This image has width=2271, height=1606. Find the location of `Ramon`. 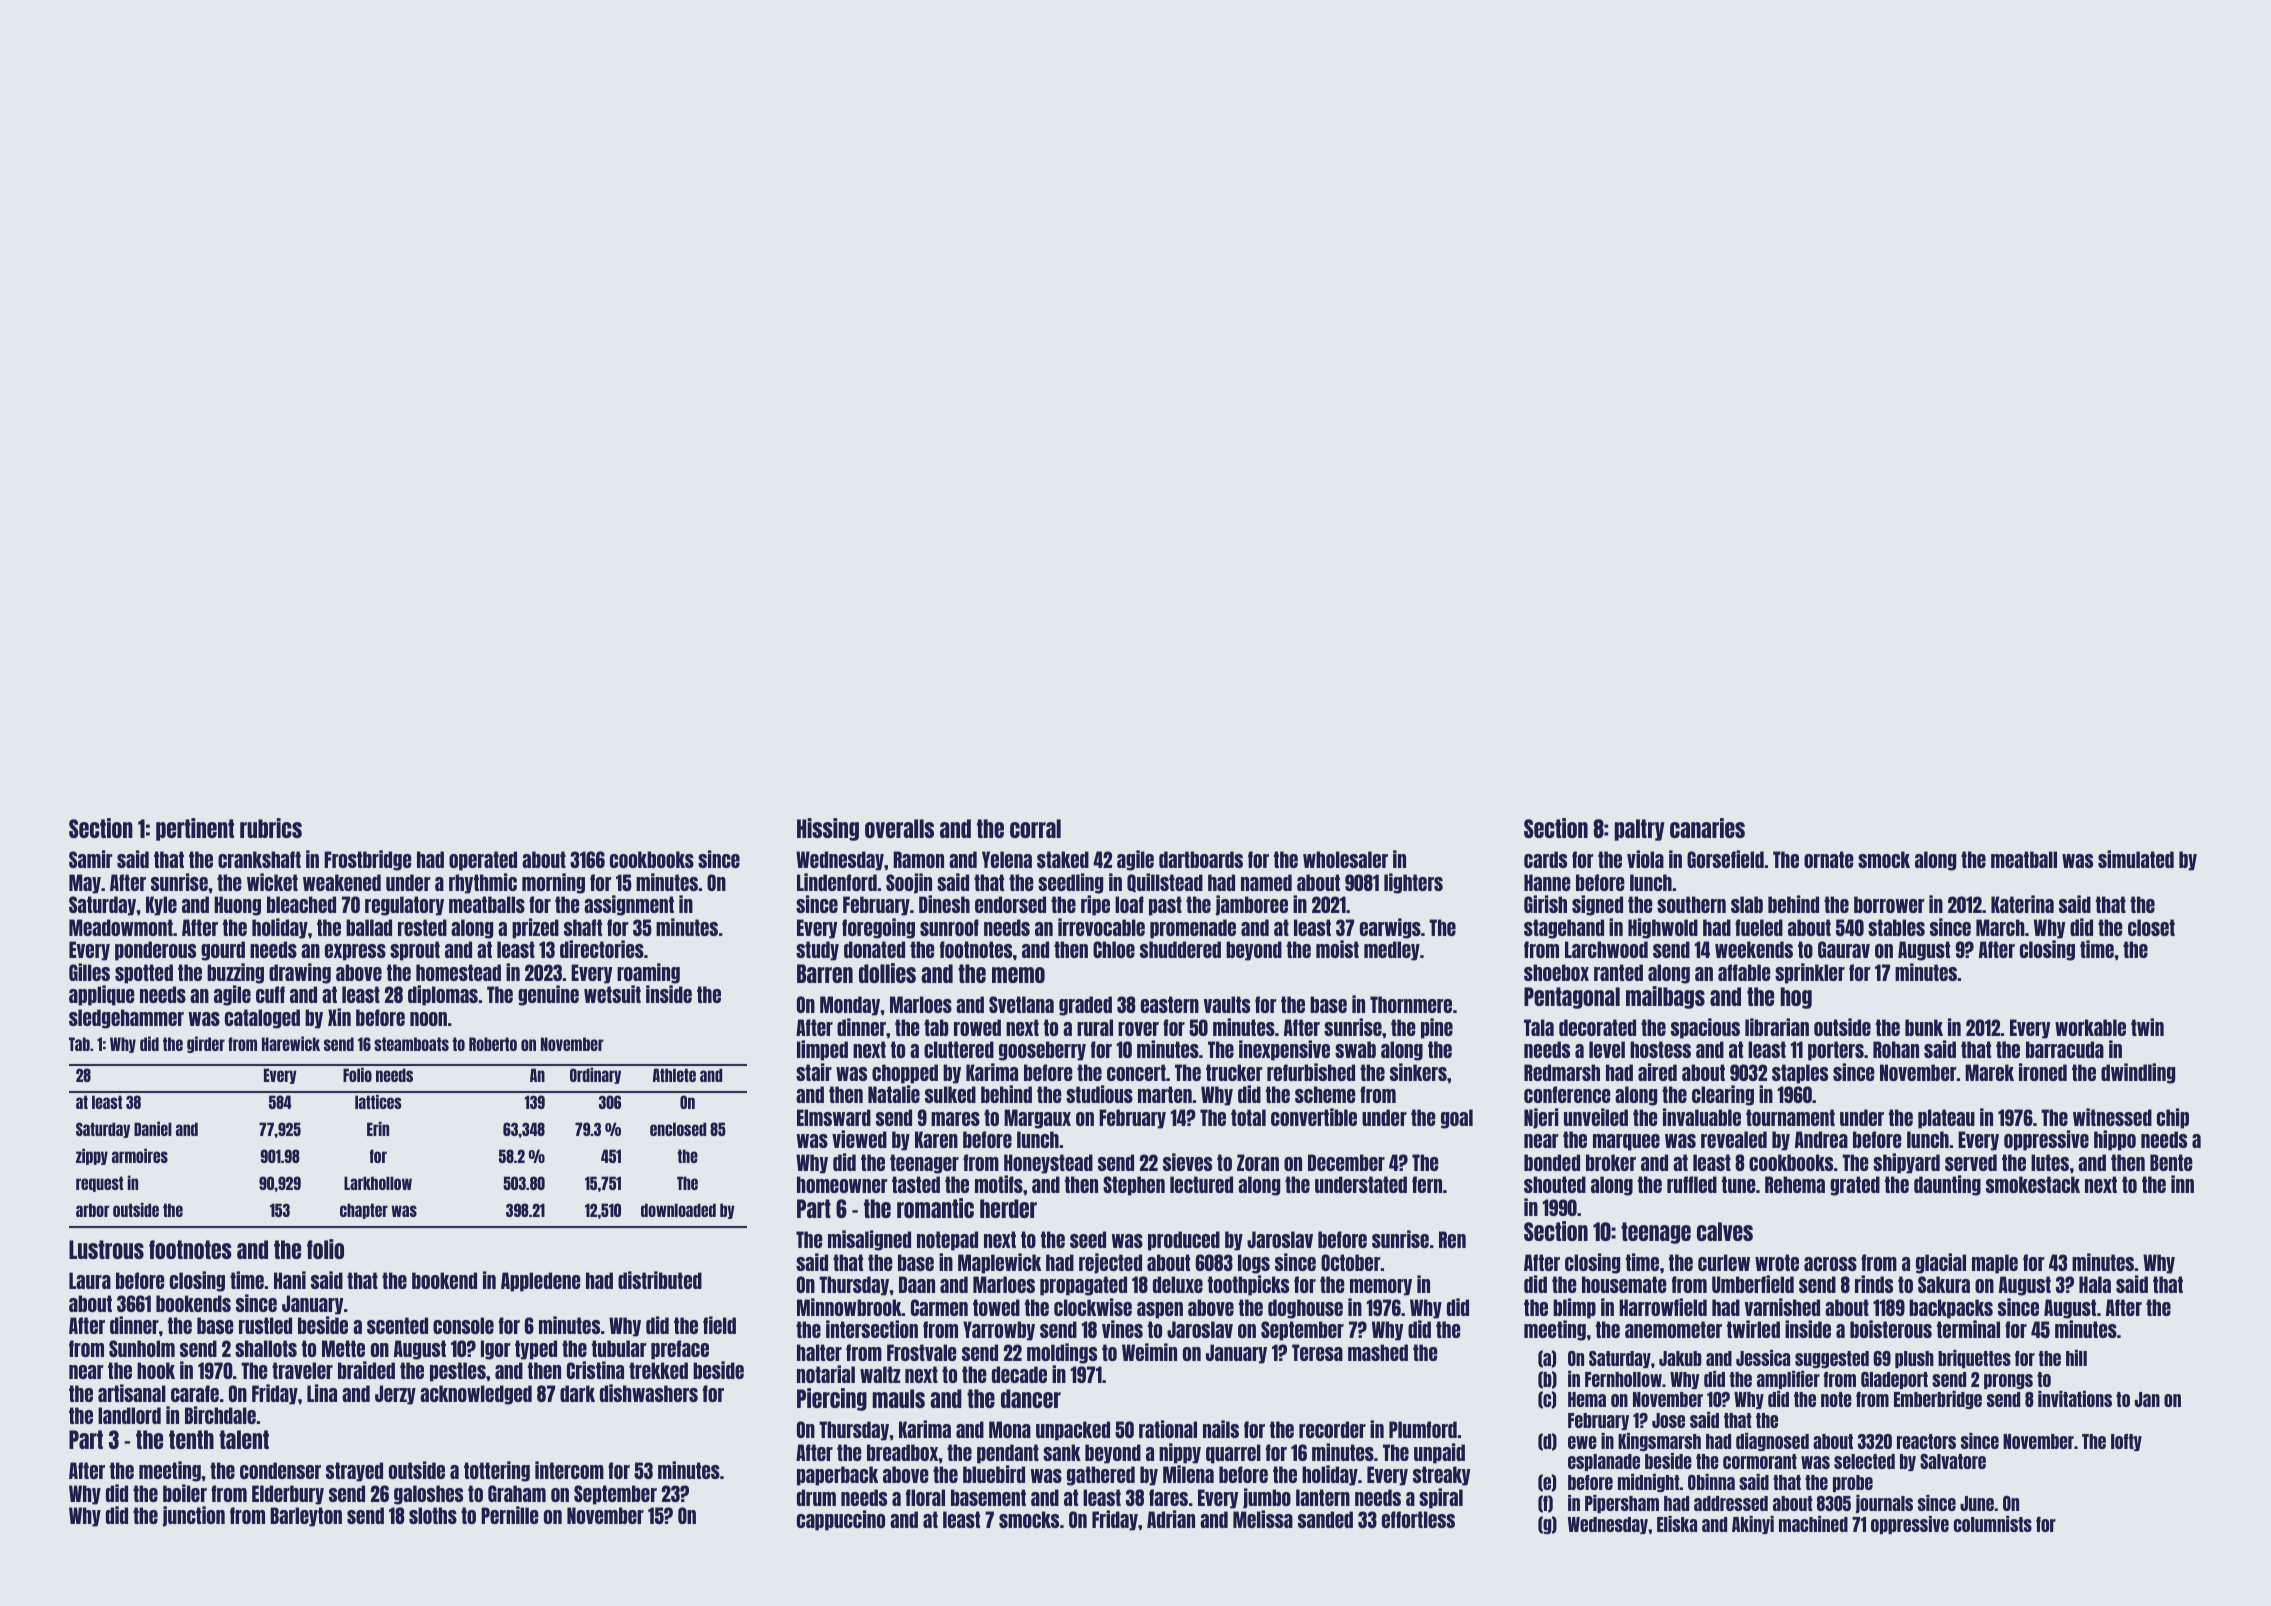

Ramon is located at coordinates (918, 859).
